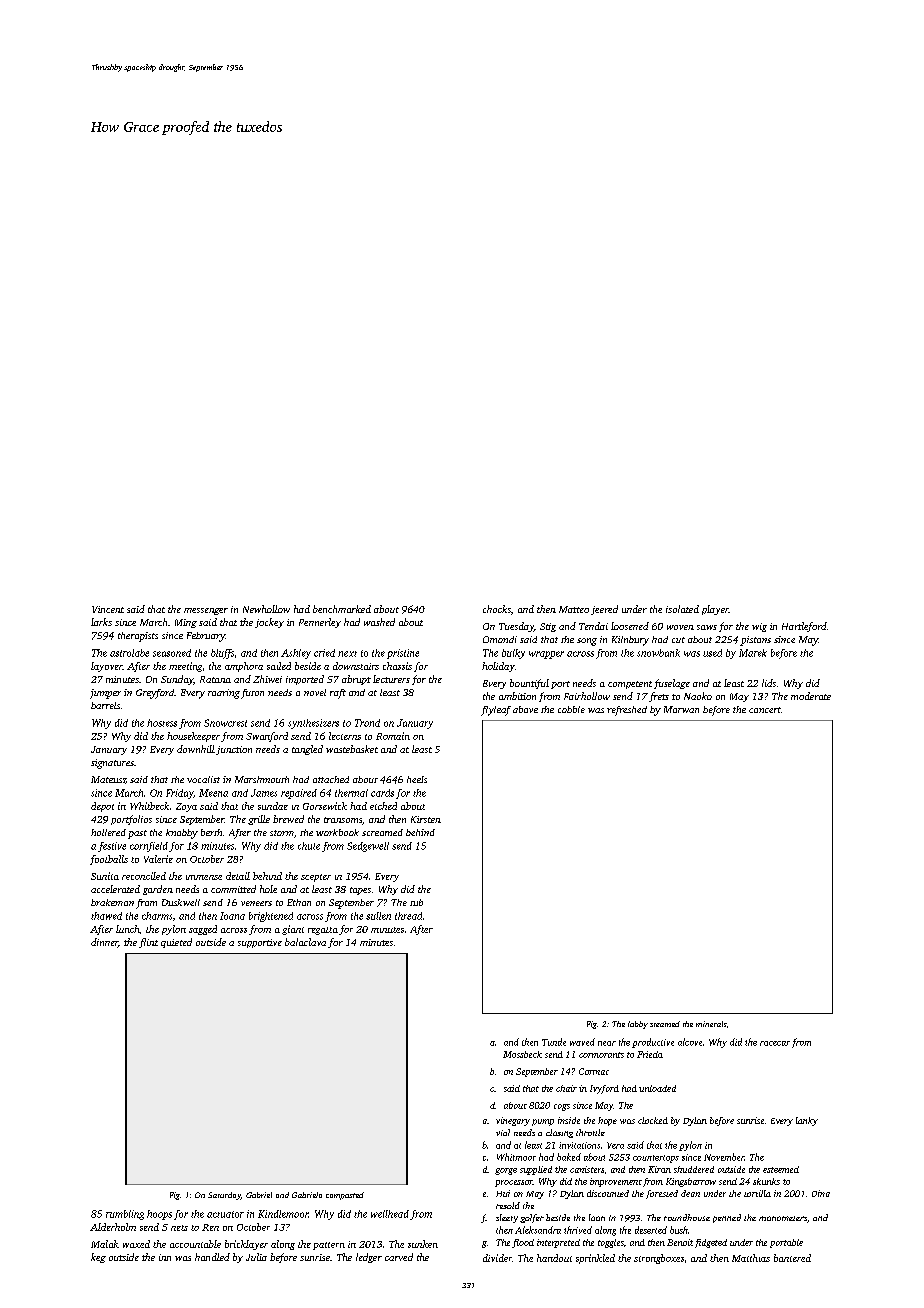  What do you see at coordinates (529, 684) in the screenshot?
I see `bountiful` at bounding box center [529, 684].
